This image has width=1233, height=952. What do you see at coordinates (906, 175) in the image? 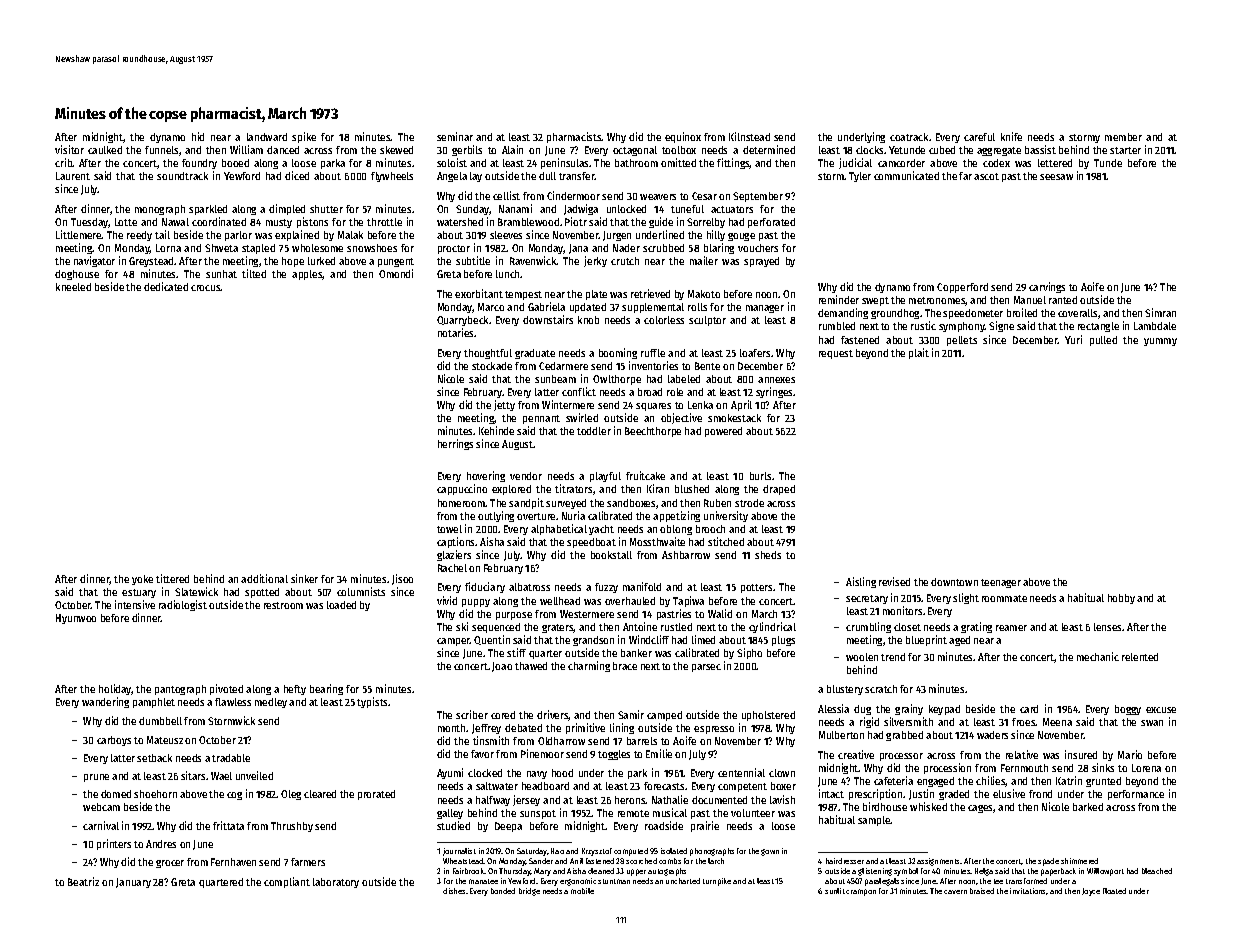
I see `communicated` at bounding box center [906, 175].
